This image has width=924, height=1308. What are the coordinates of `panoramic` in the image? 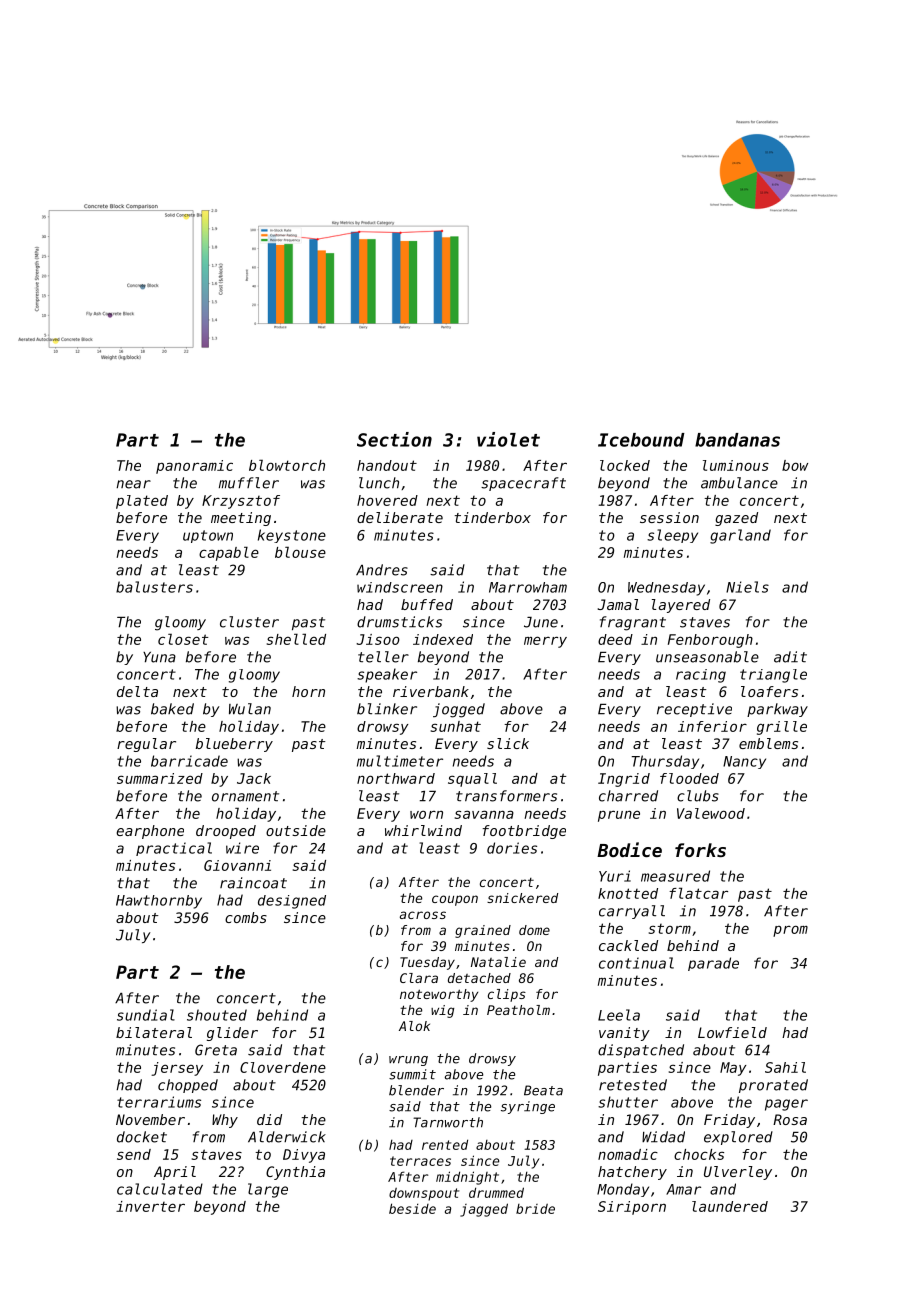 It's located at (194, 467).
